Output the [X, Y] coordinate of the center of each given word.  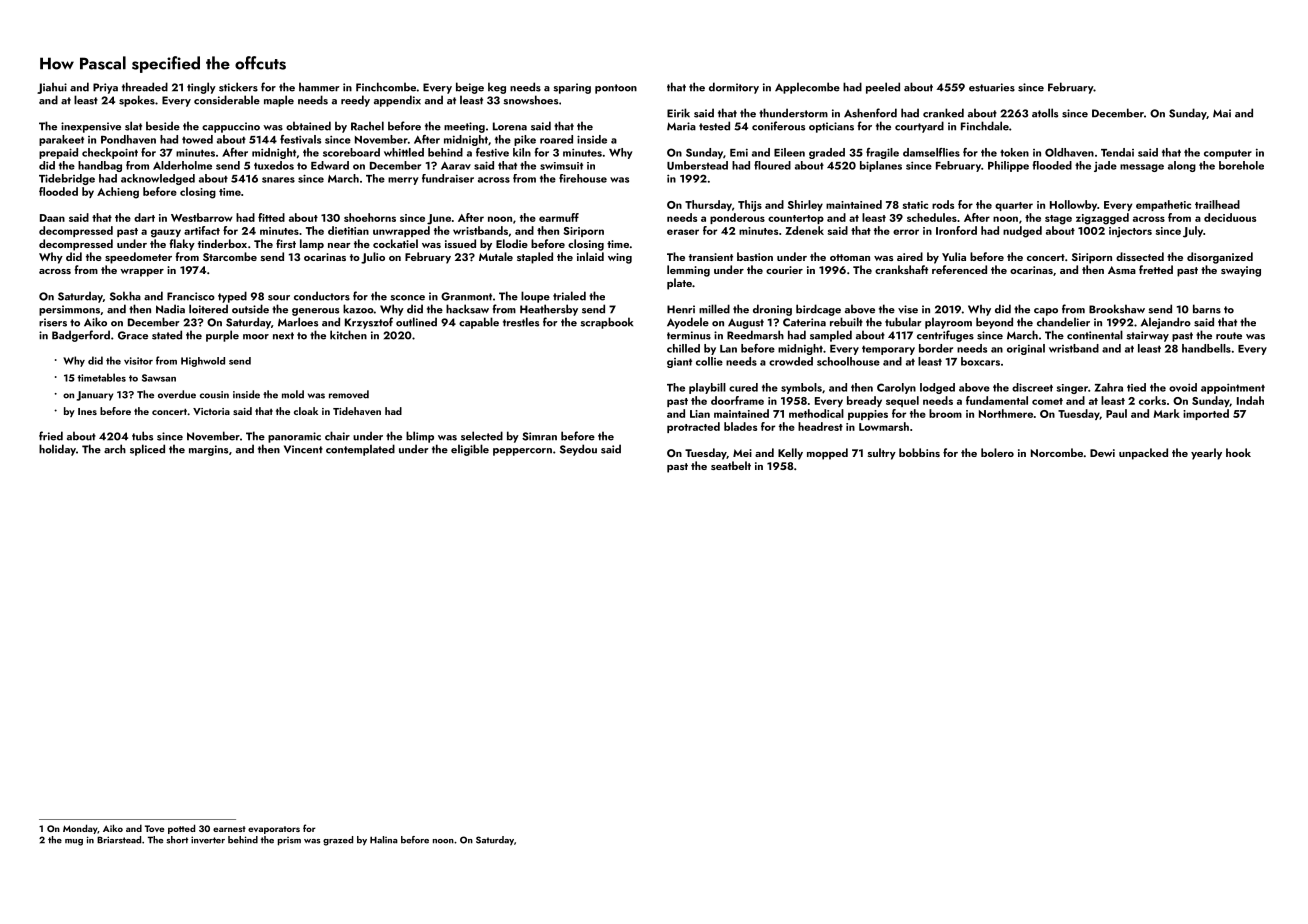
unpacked [1143, 454]
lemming [688, 271]
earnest [229, 829]
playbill [707, 388]
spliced [147, 450]
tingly [201, 88]
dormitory [734, 88]
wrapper [142, 273]
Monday [80, 829]
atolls [1045, 113]
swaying [1241, 271]
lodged [937, 388]
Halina [384, 840]
